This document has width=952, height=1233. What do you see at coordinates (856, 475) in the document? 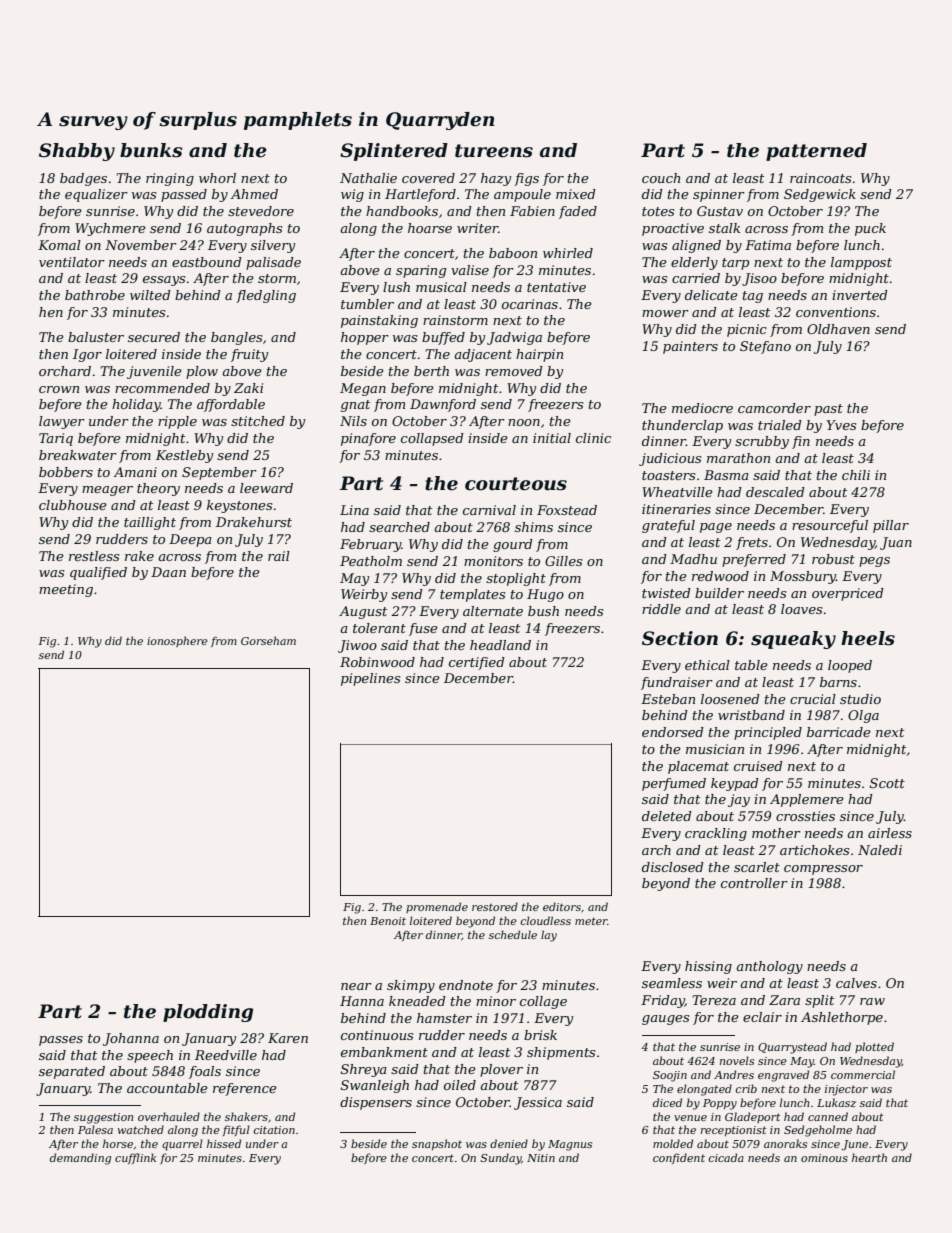
I see `chili` at bounding box center [856, 475].
